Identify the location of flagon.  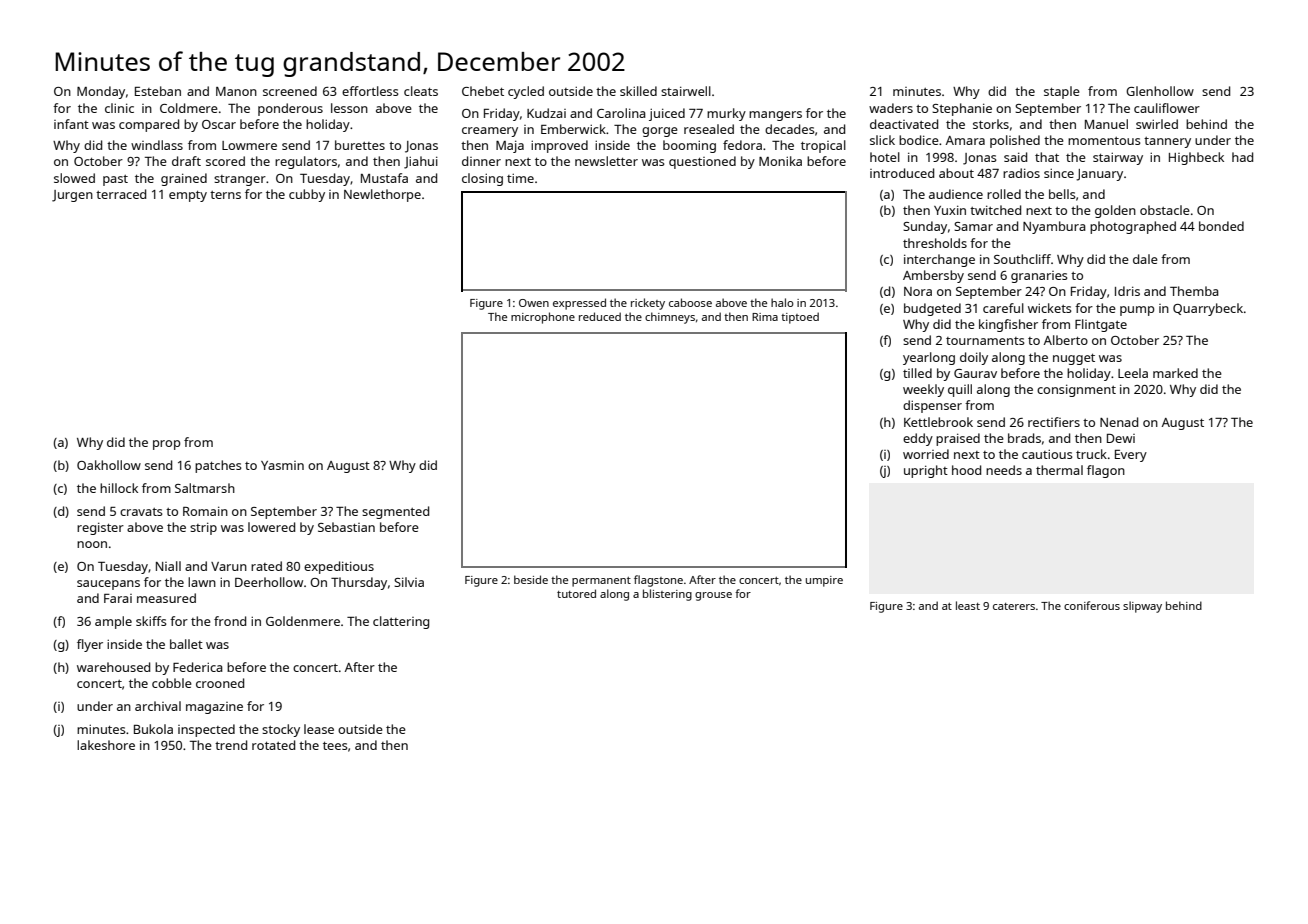
(1106, 471).
